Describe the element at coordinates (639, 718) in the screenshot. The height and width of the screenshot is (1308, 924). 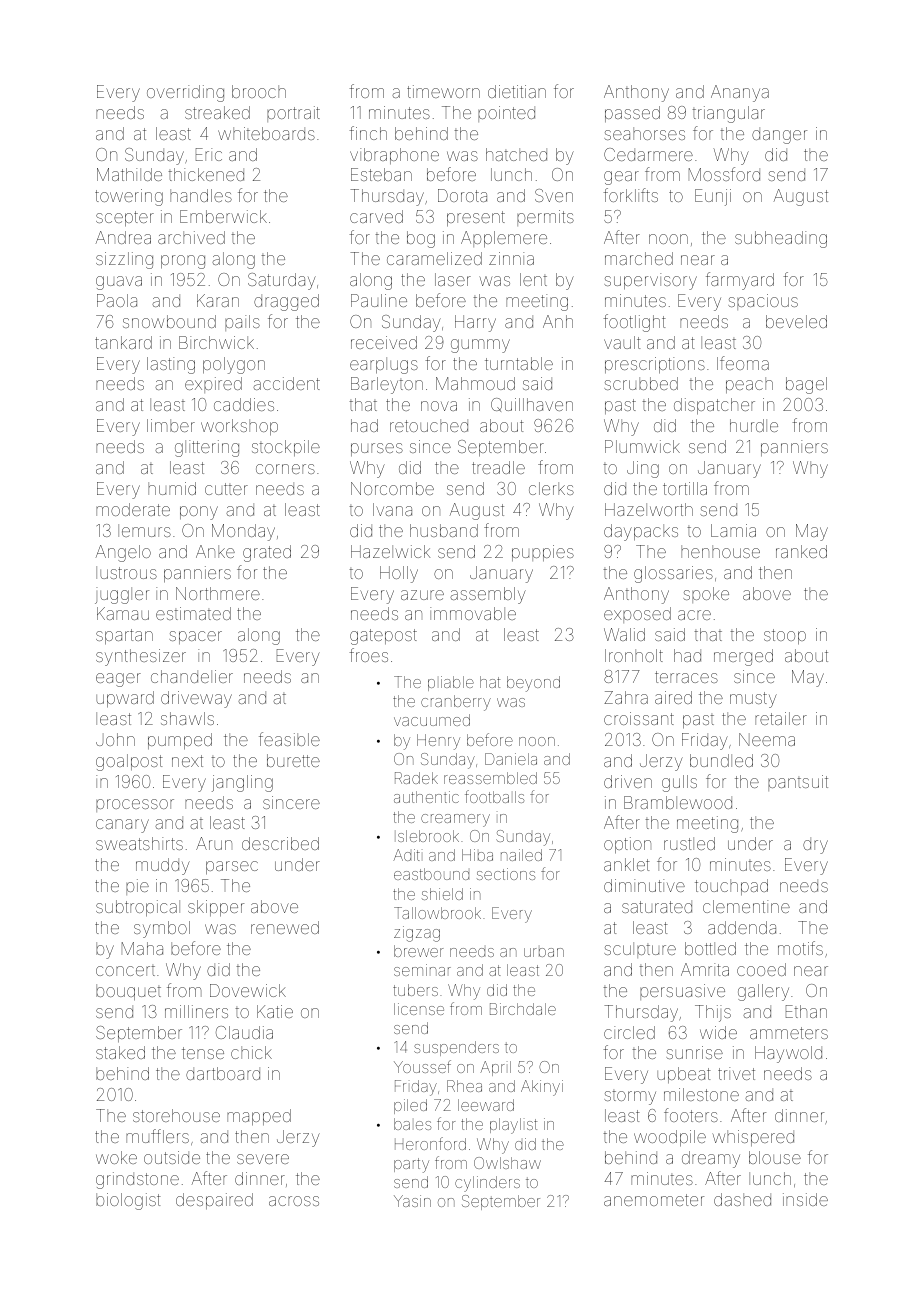
I see `croissant` at that location.
